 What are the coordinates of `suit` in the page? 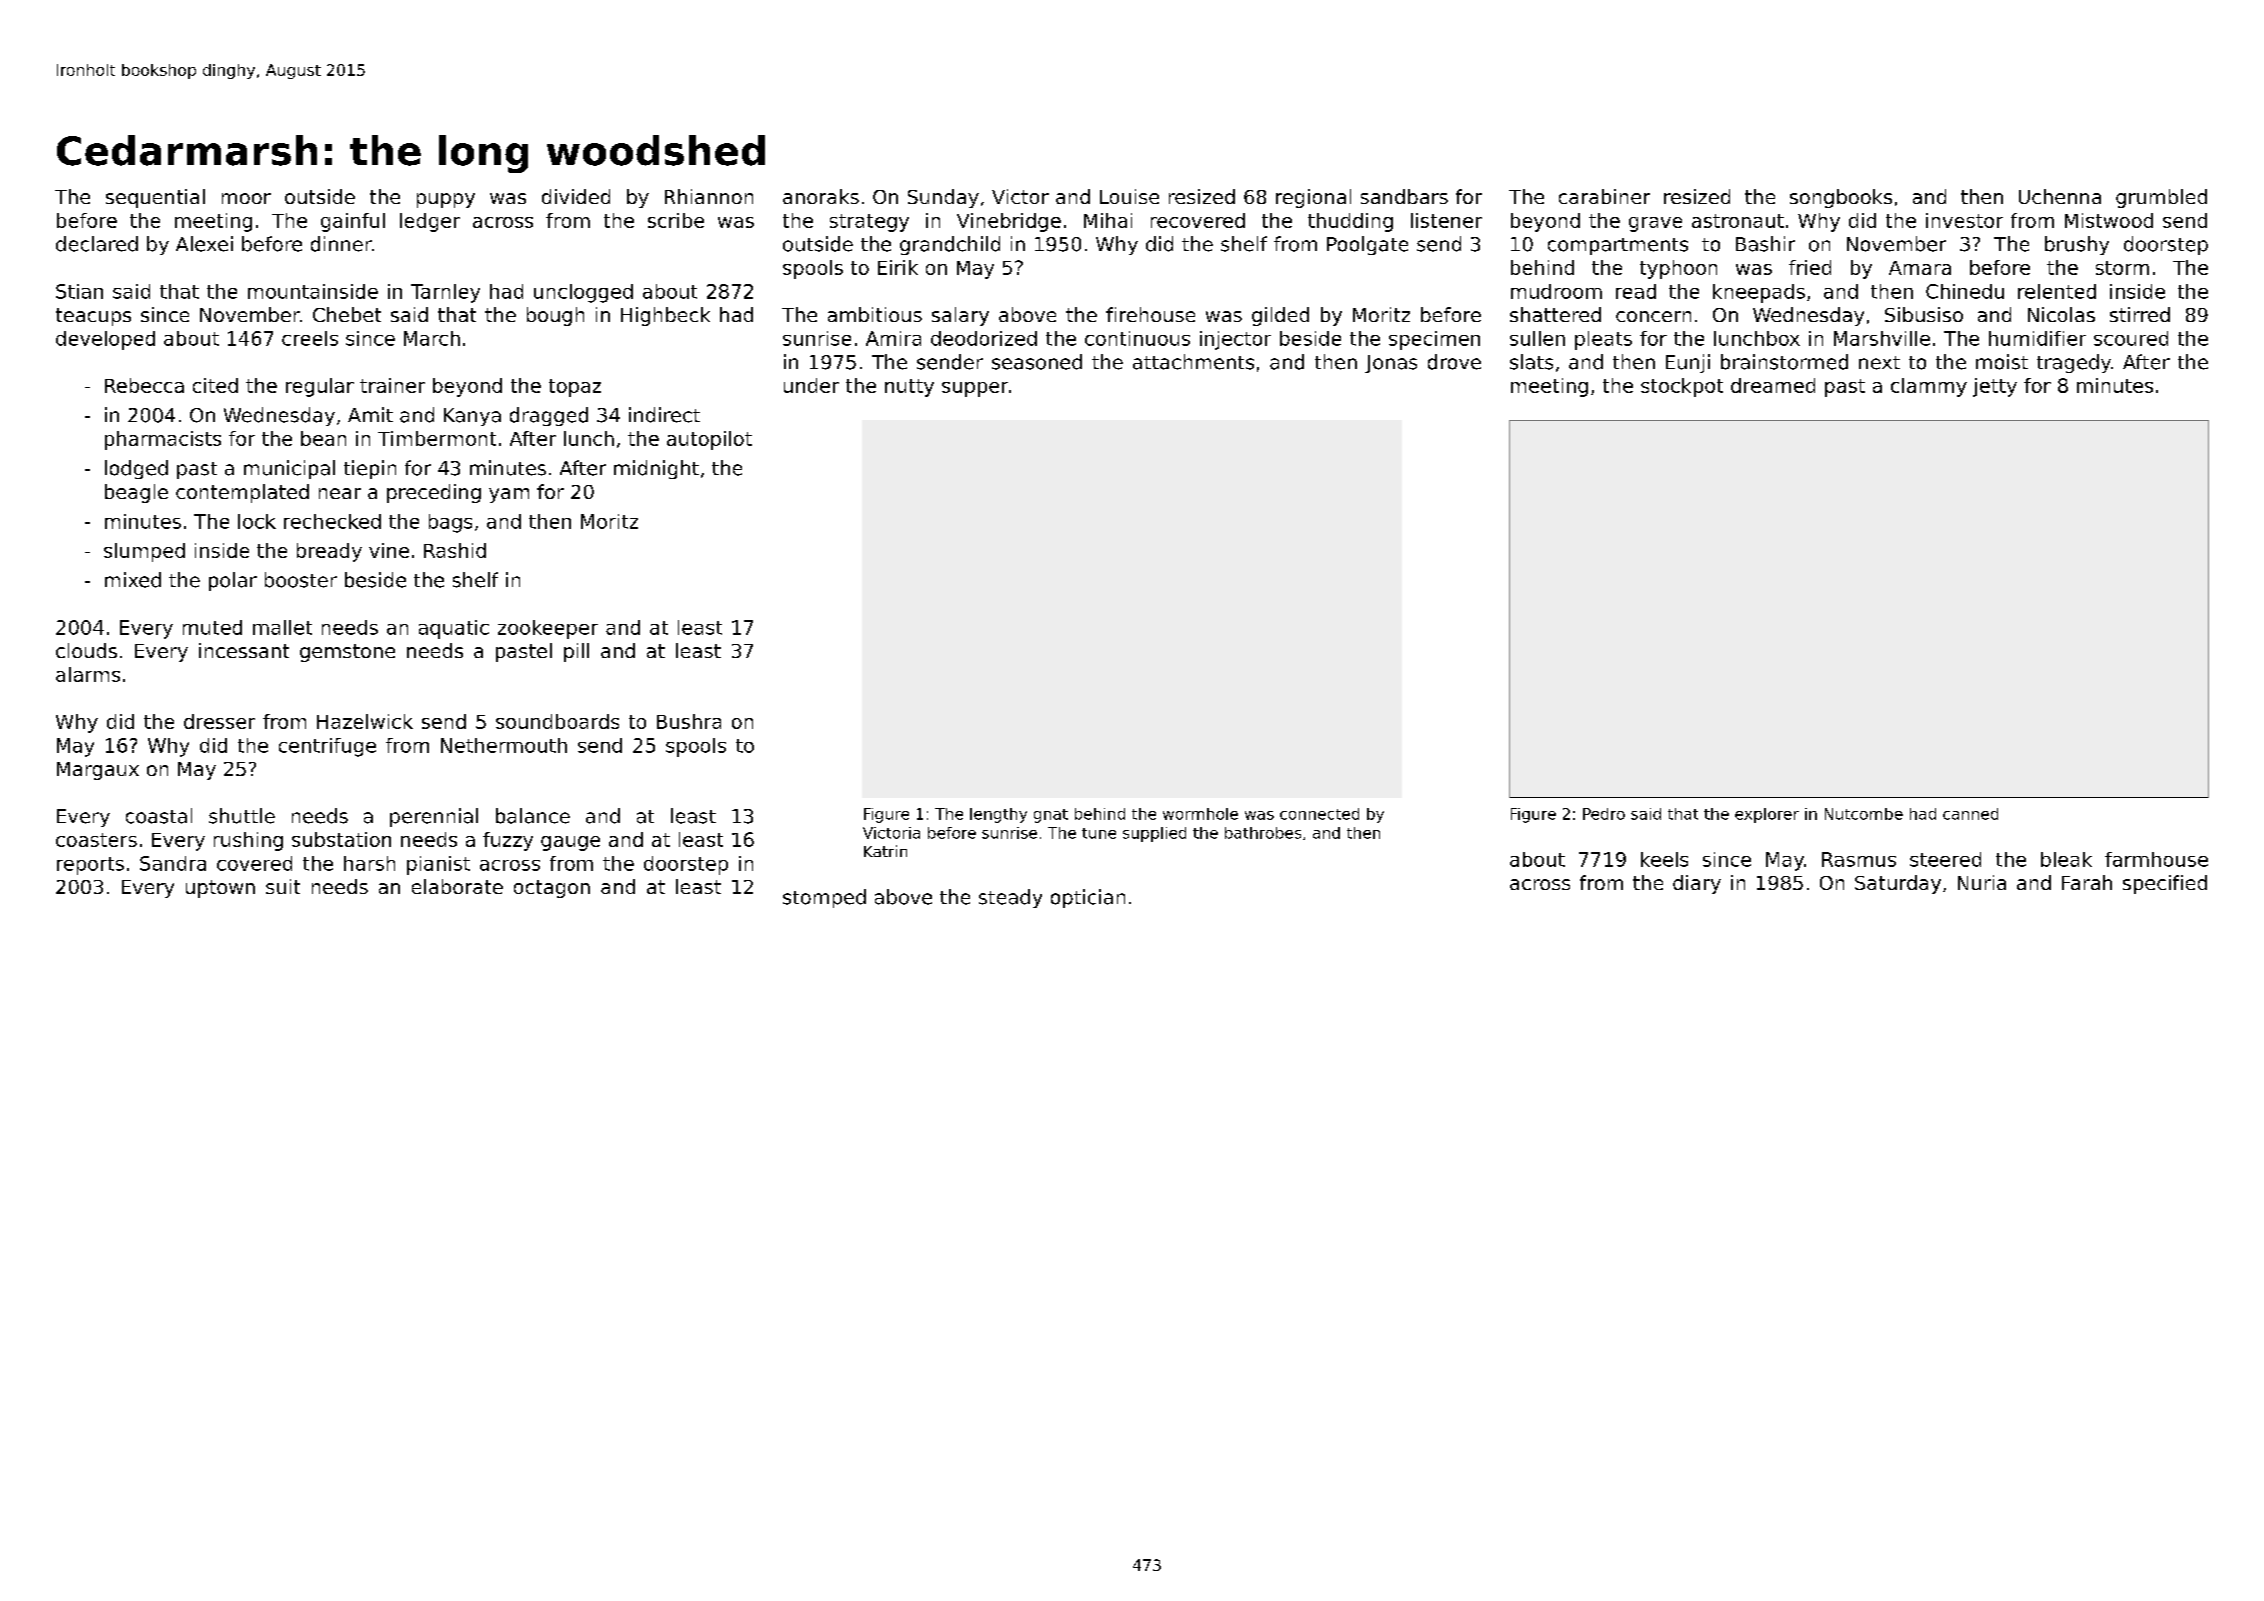 It's located at (283, 886).
